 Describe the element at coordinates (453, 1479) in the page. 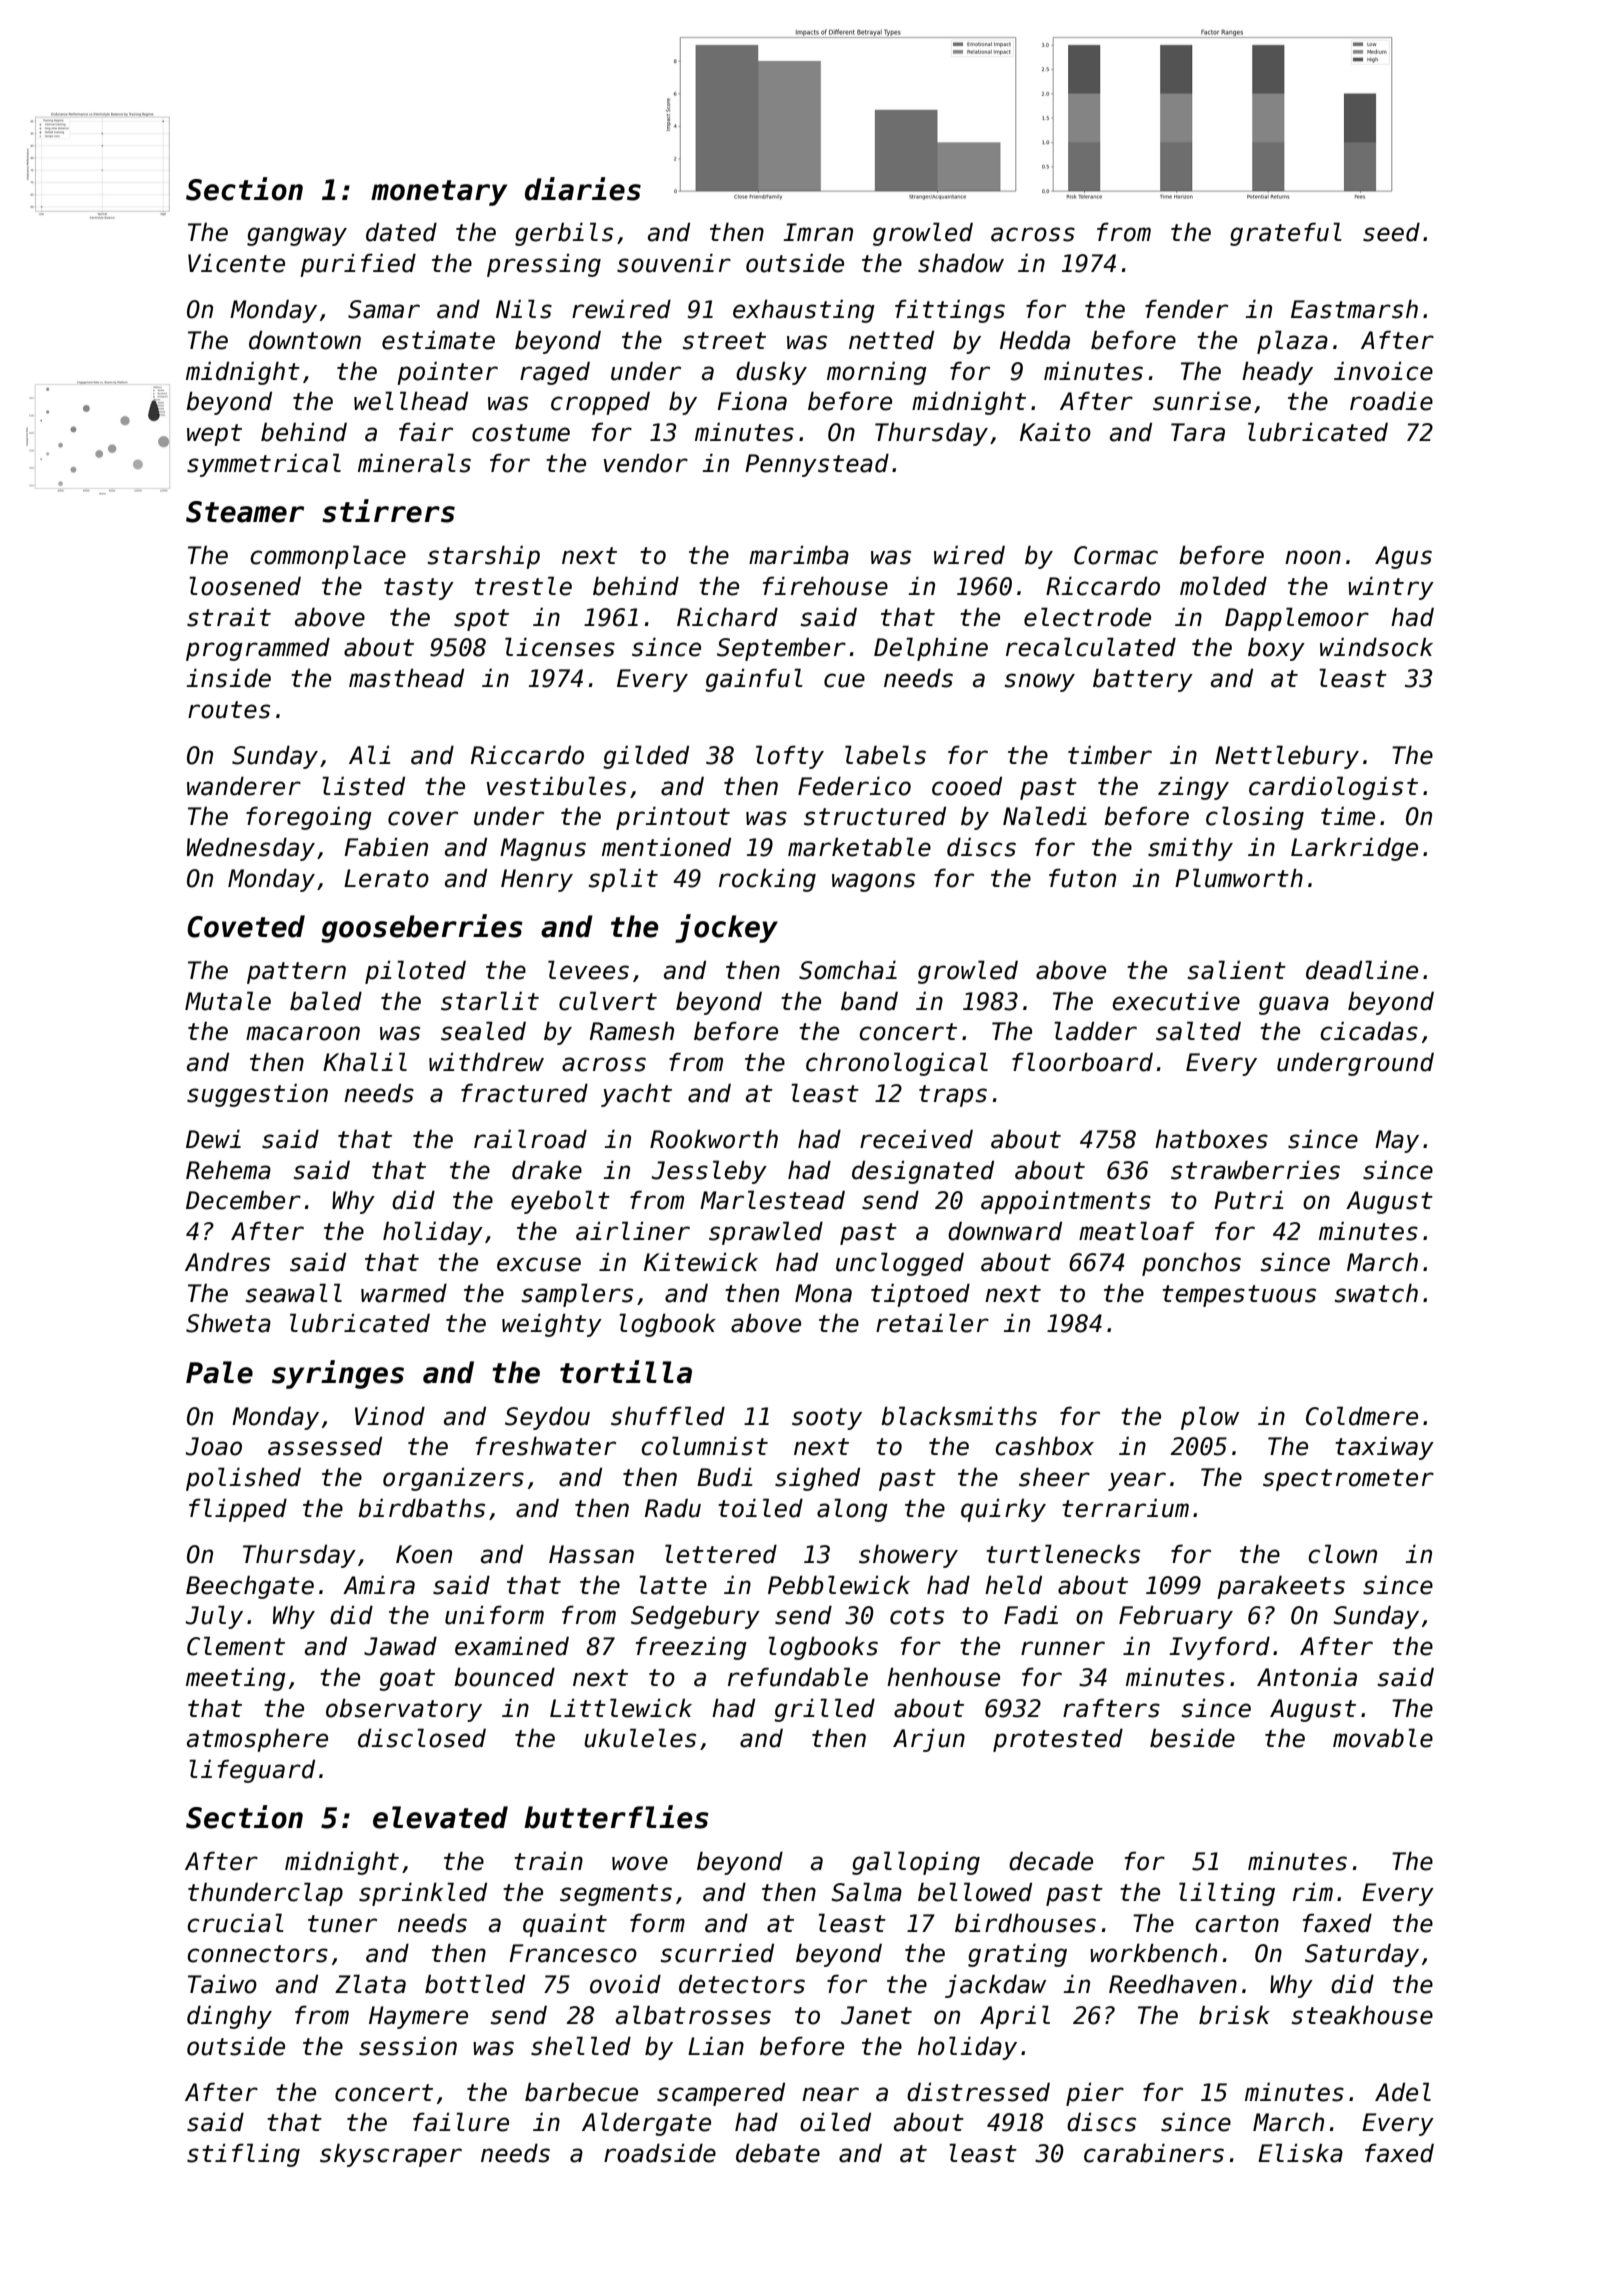

I see `organizers` at that location.
